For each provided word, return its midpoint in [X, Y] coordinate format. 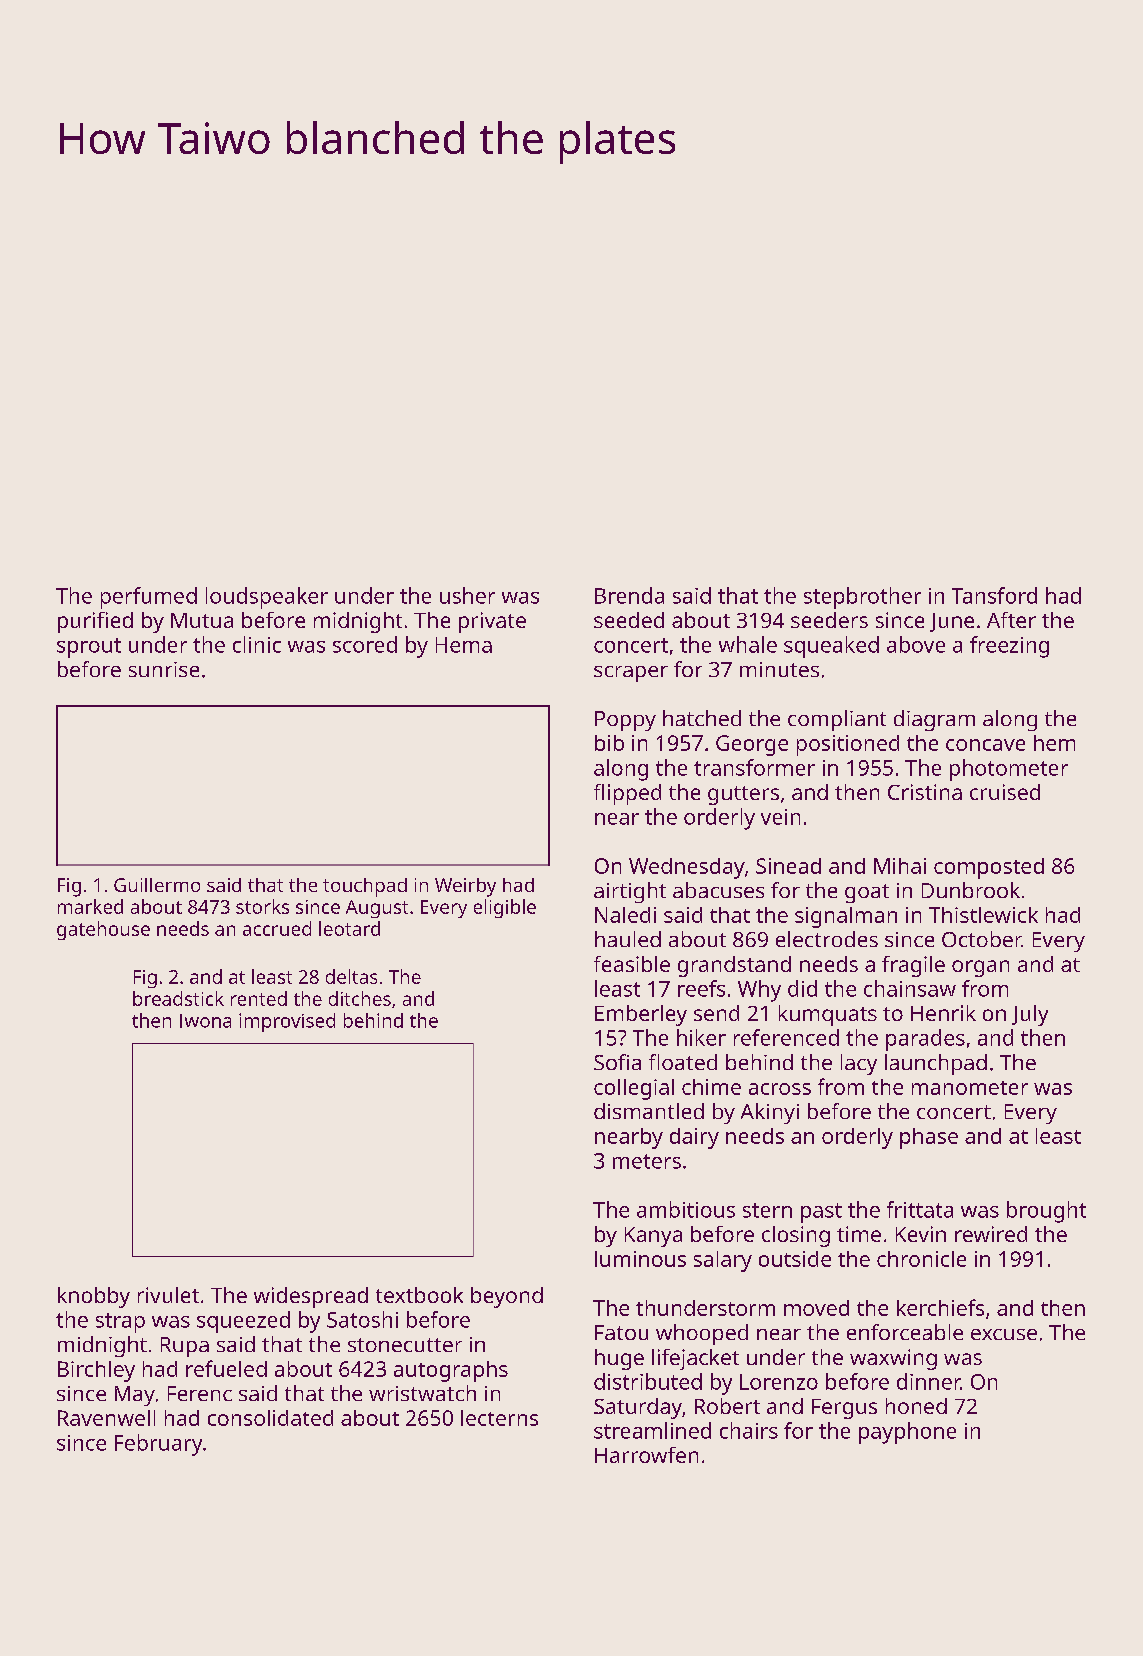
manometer [970, 1088]
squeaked [831, 647]
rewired [991, 1234]
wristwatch [422, 1393]
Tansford [994, 595]
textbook [419, 1295]
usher [467, 595]
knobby [94, 1297]
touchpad [365, 887]
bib [609, 743]
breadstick [178, 998]
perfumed [149, 598]
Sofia [617, 1062]
